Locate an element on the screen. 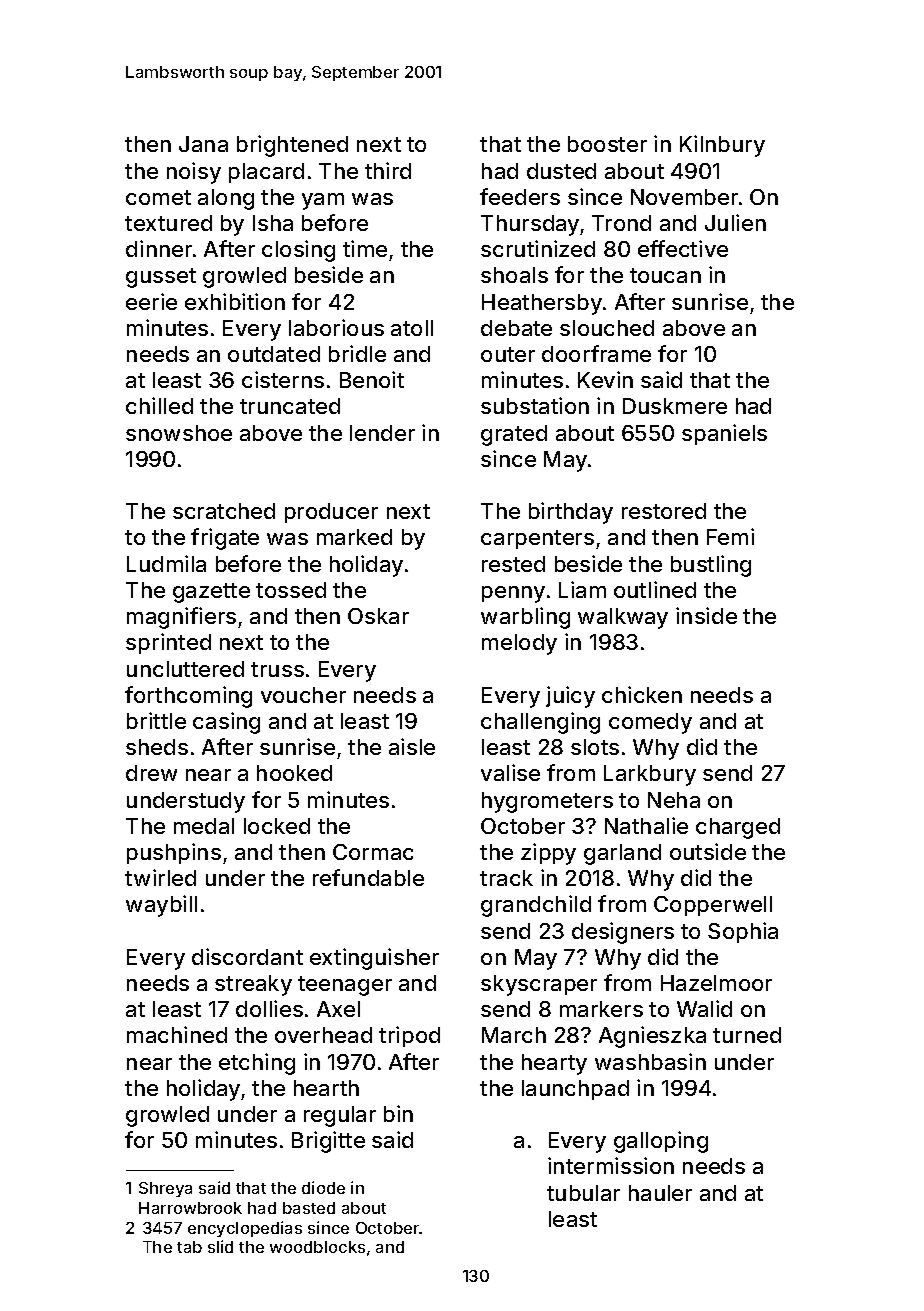 This screenshot has height=1311, width=924. Nathalie is located at coordinates (646, 825).
